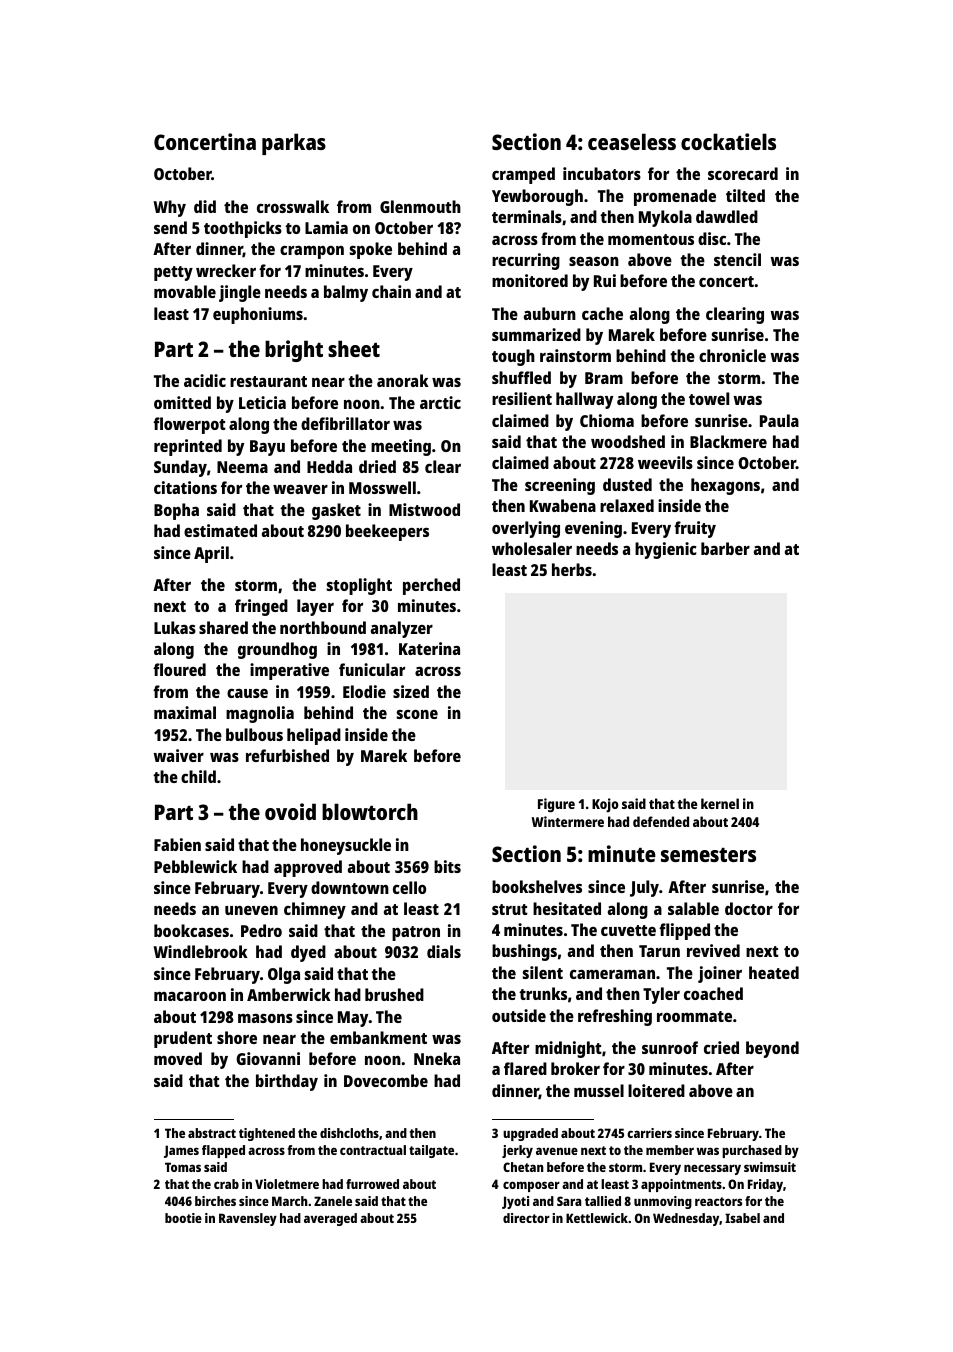  I want to click on barber, so click(725, 548).
